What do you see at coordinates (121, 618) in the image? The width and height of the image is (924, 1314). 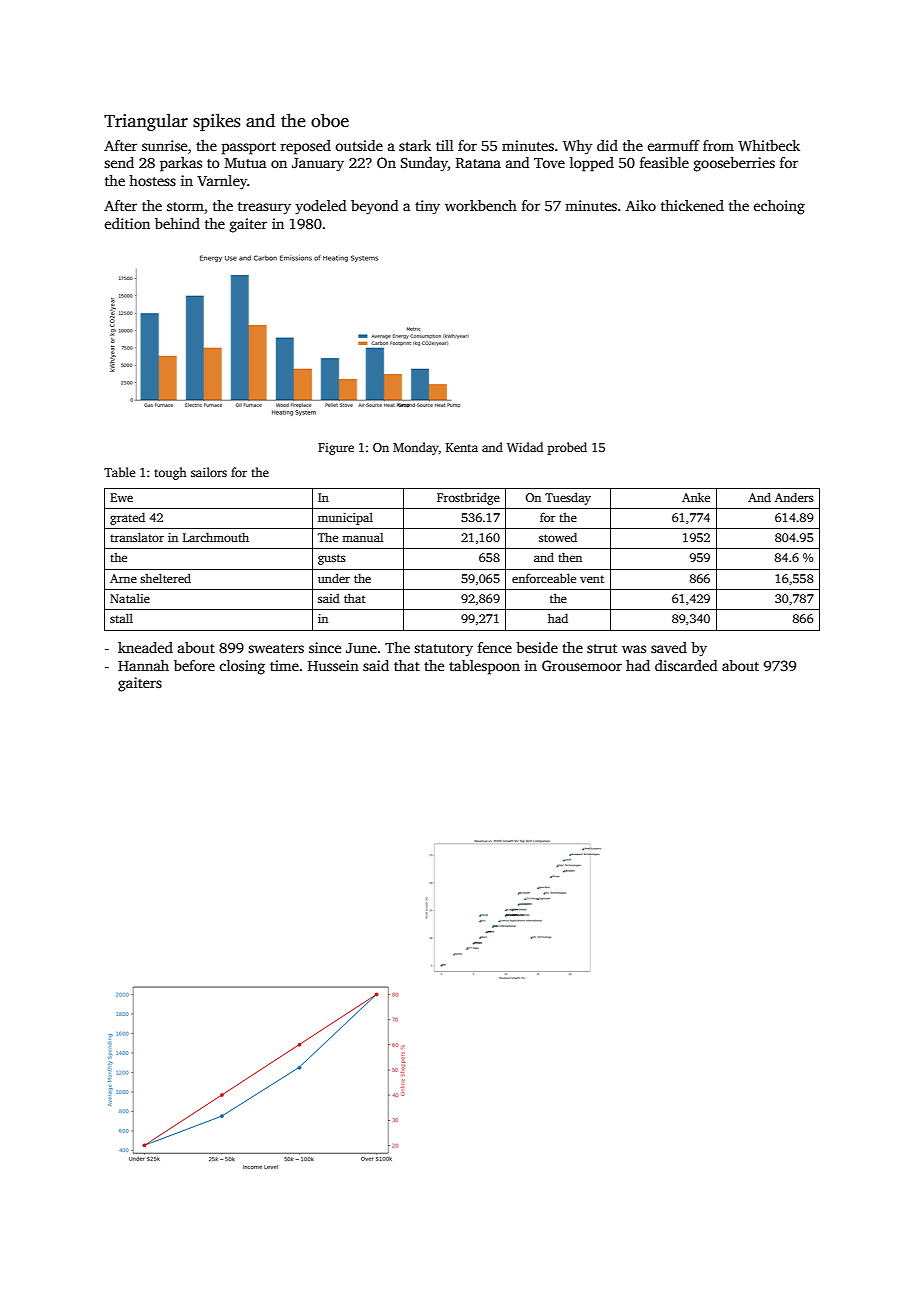 I see `stall` at bounding box center [121, 618].
